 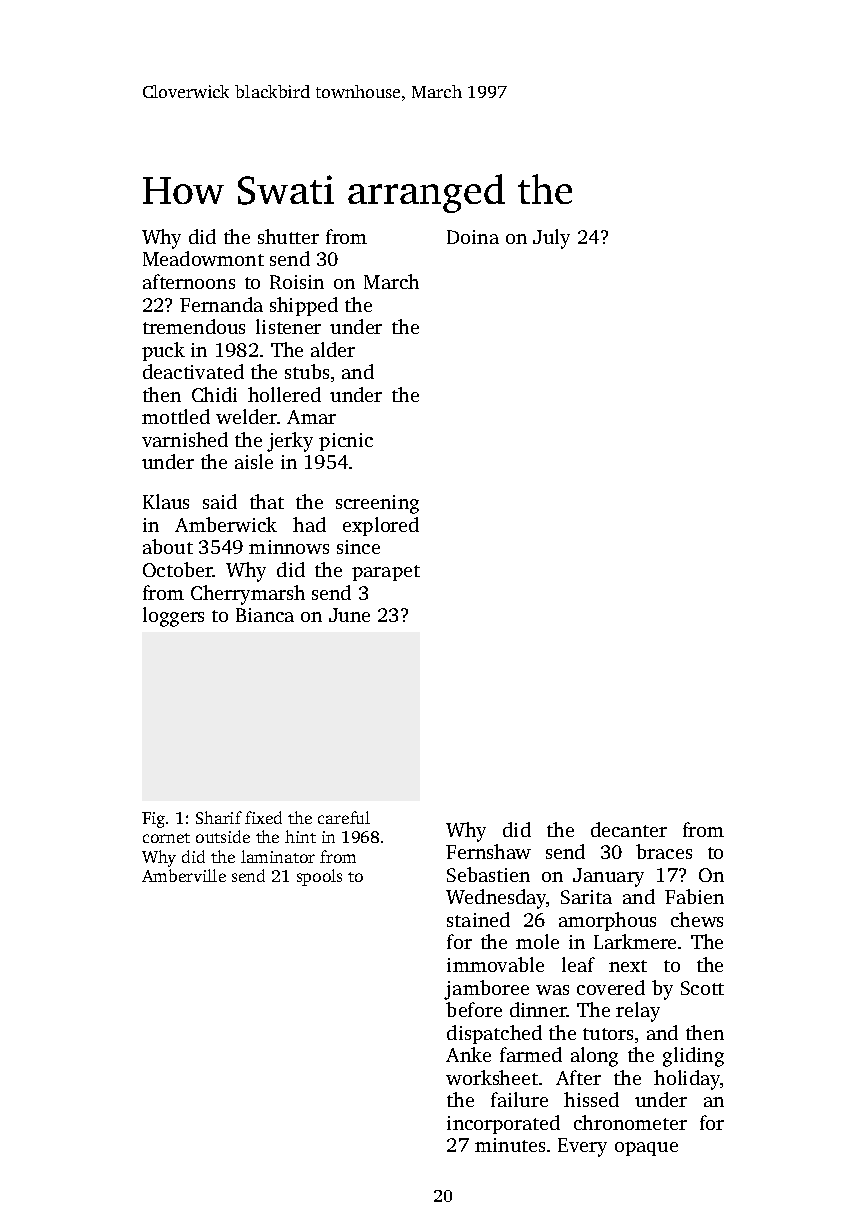 I want to click on explored, so click(x=381, y=526).
